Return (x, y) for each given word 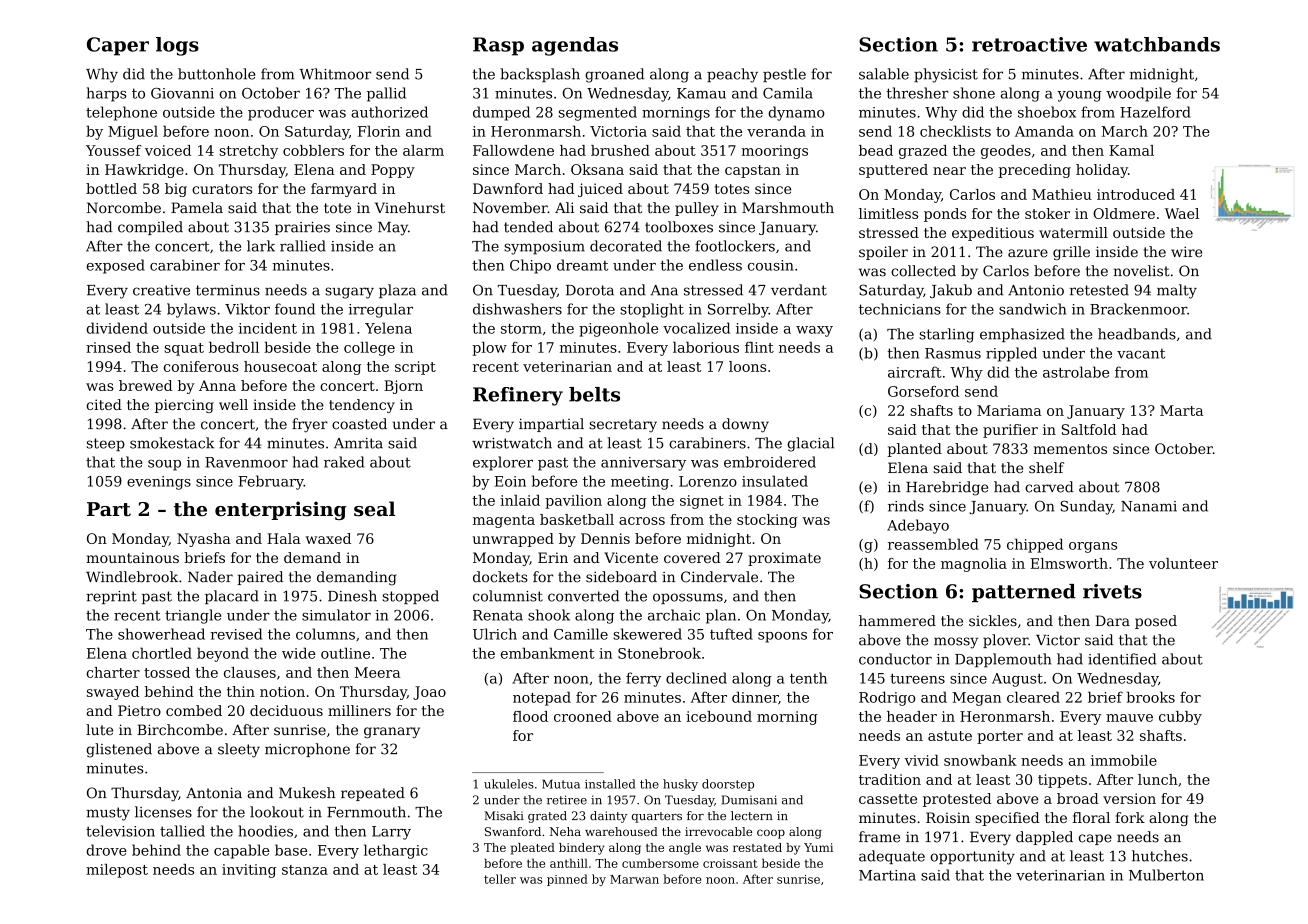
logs (177, 46)
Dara (1112, 620)
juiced (600, 190)
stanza (305, 870)
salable (884, 74)
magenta (504, 521)
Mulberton (1166, 875)
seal (374, 509)
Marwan (634, 879)
